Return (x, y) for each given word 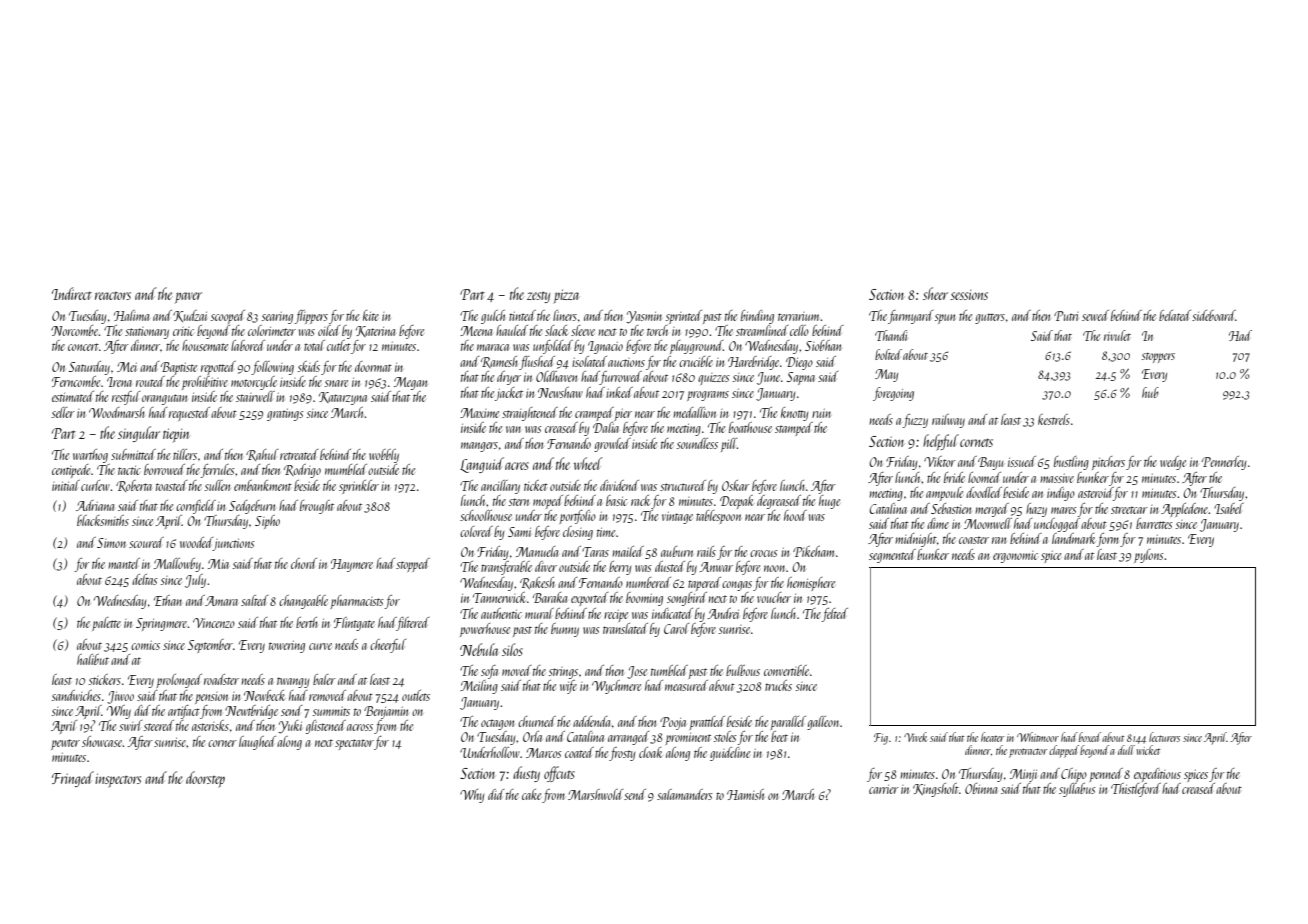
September (210, 646)
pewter (65, 744)
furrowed (621, 378)
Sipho (267, 522)
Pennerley (1224, 463)
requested (189, 414)
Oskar (736, 485)
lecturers (1164, 737)
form (1109, 540)
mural (539, 613)
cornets (976, 442)
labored (248, 345)
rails (706, 551)
